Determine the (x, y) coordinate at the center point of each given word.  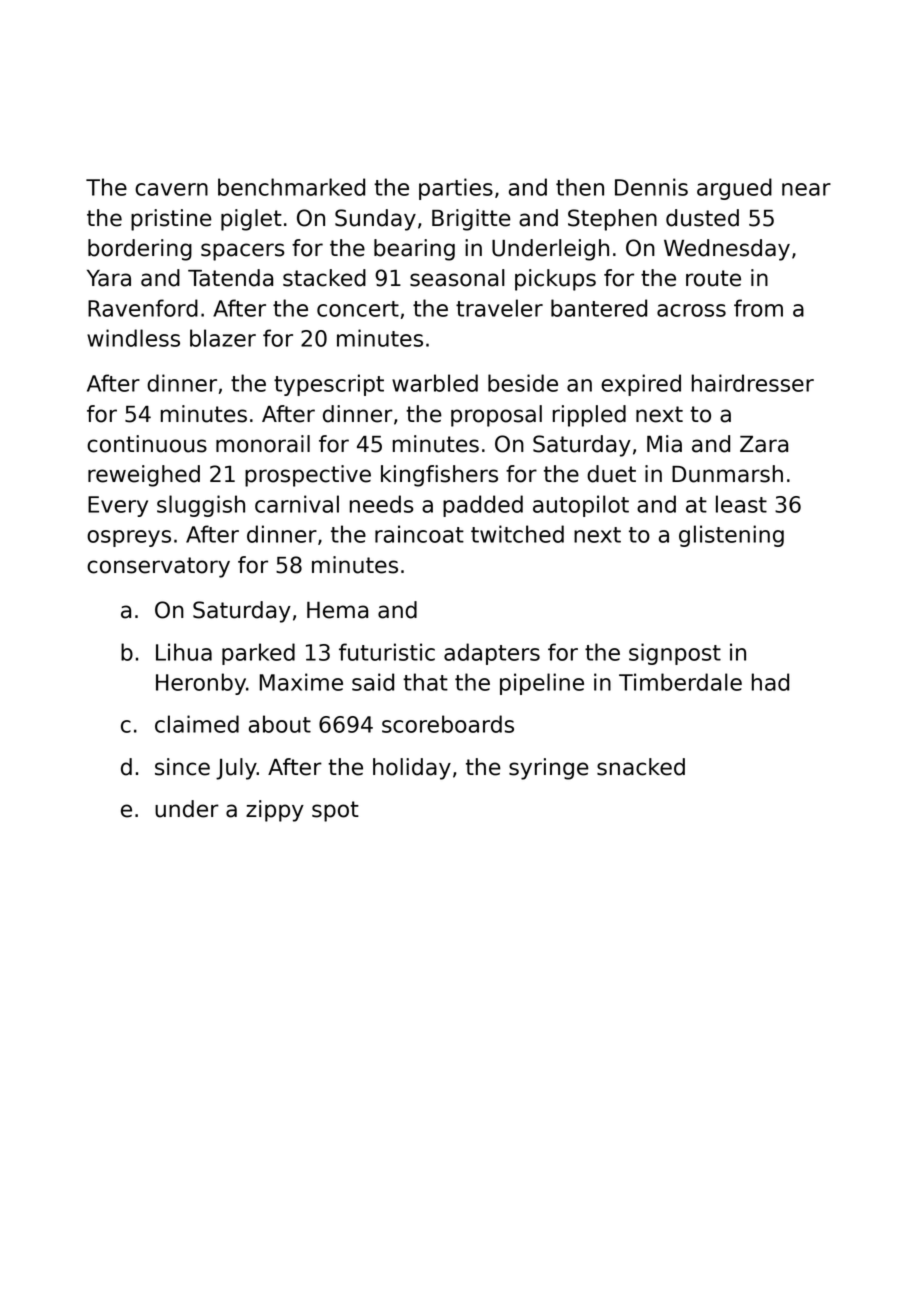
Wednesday (727, 250)
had (770, 682)
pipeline (542, 684)
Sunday (375, 220)
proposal (496, 416)
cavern (171, 189)
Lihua (184, 652)
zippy (275, 811)
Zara (764, 444)
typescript (329, 385)
